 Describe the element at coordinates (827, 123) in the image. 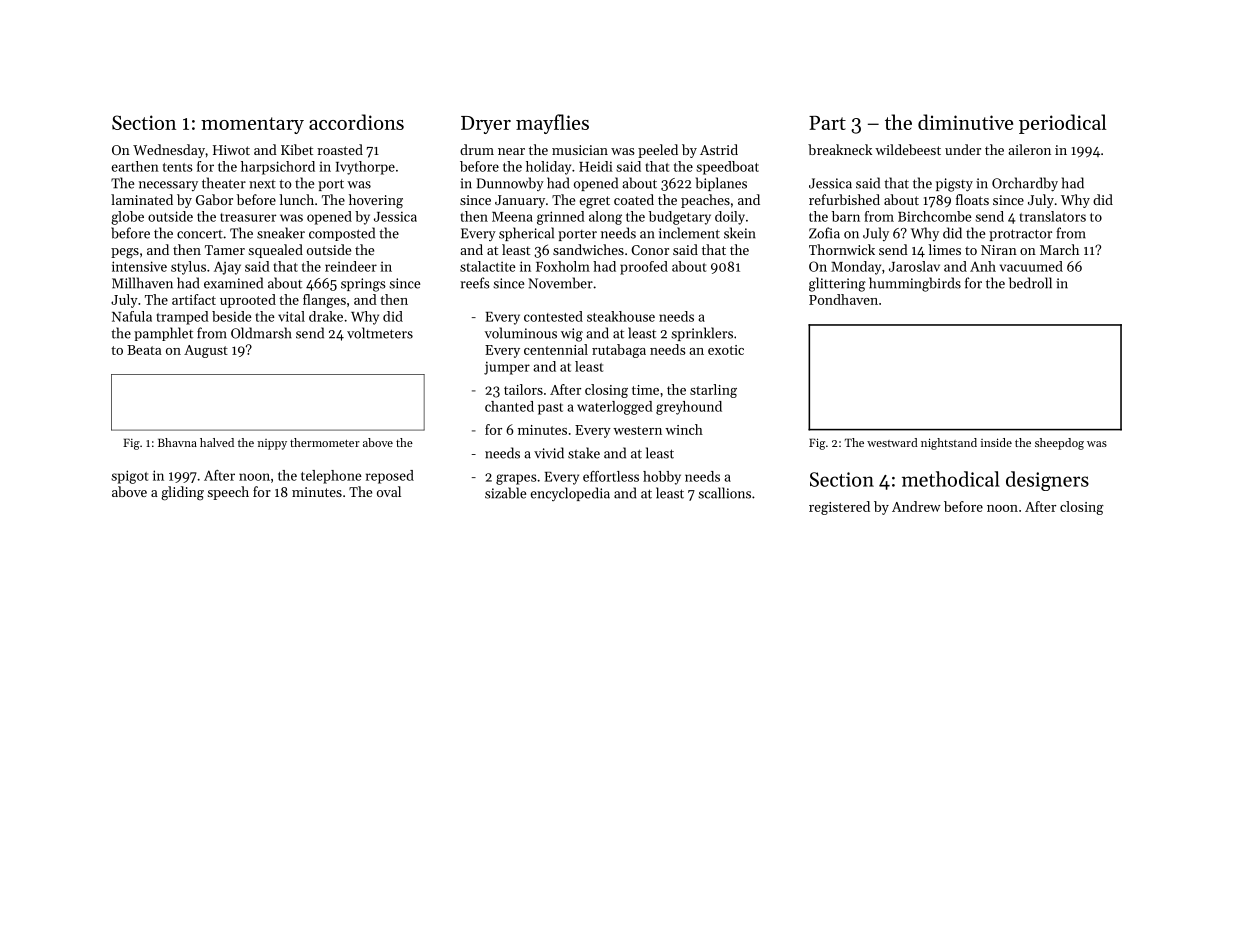

I see `Part` at that location.
